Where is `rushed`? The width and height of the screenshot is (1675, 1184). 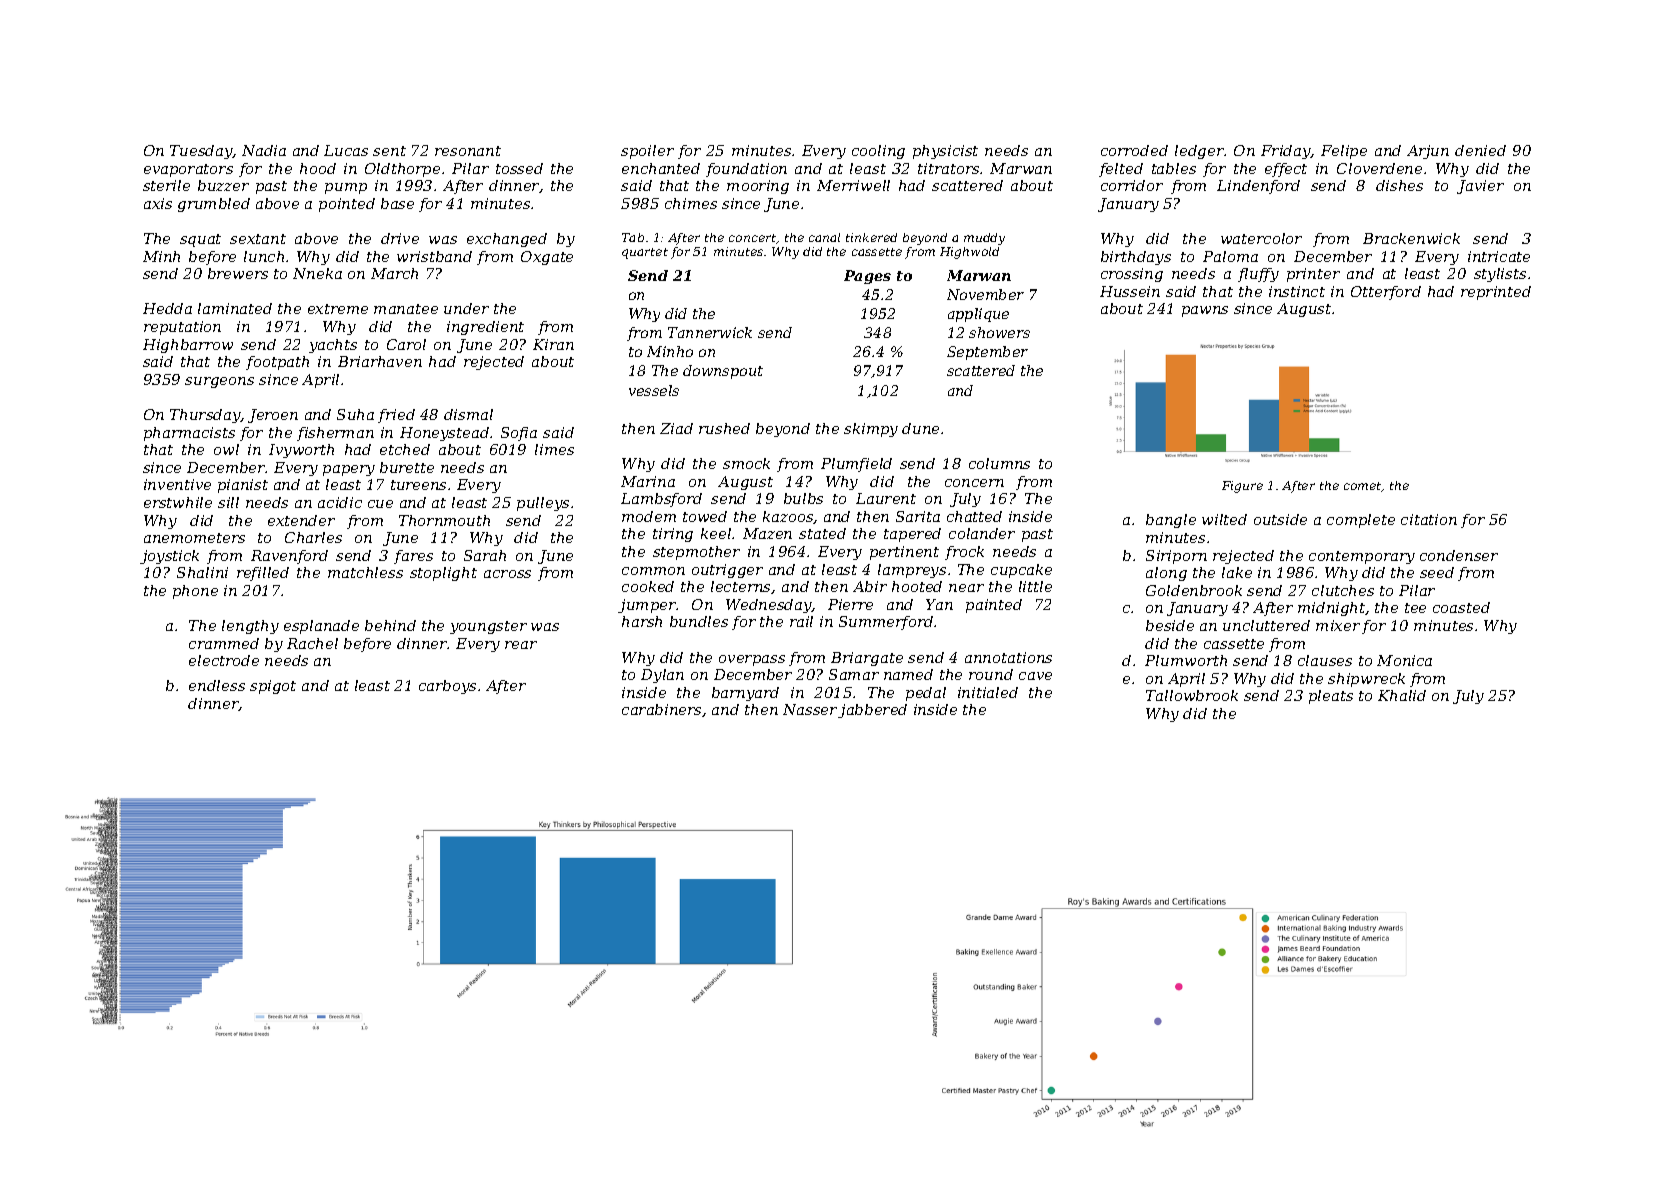 rushed is located at coordinates (724, 428).
